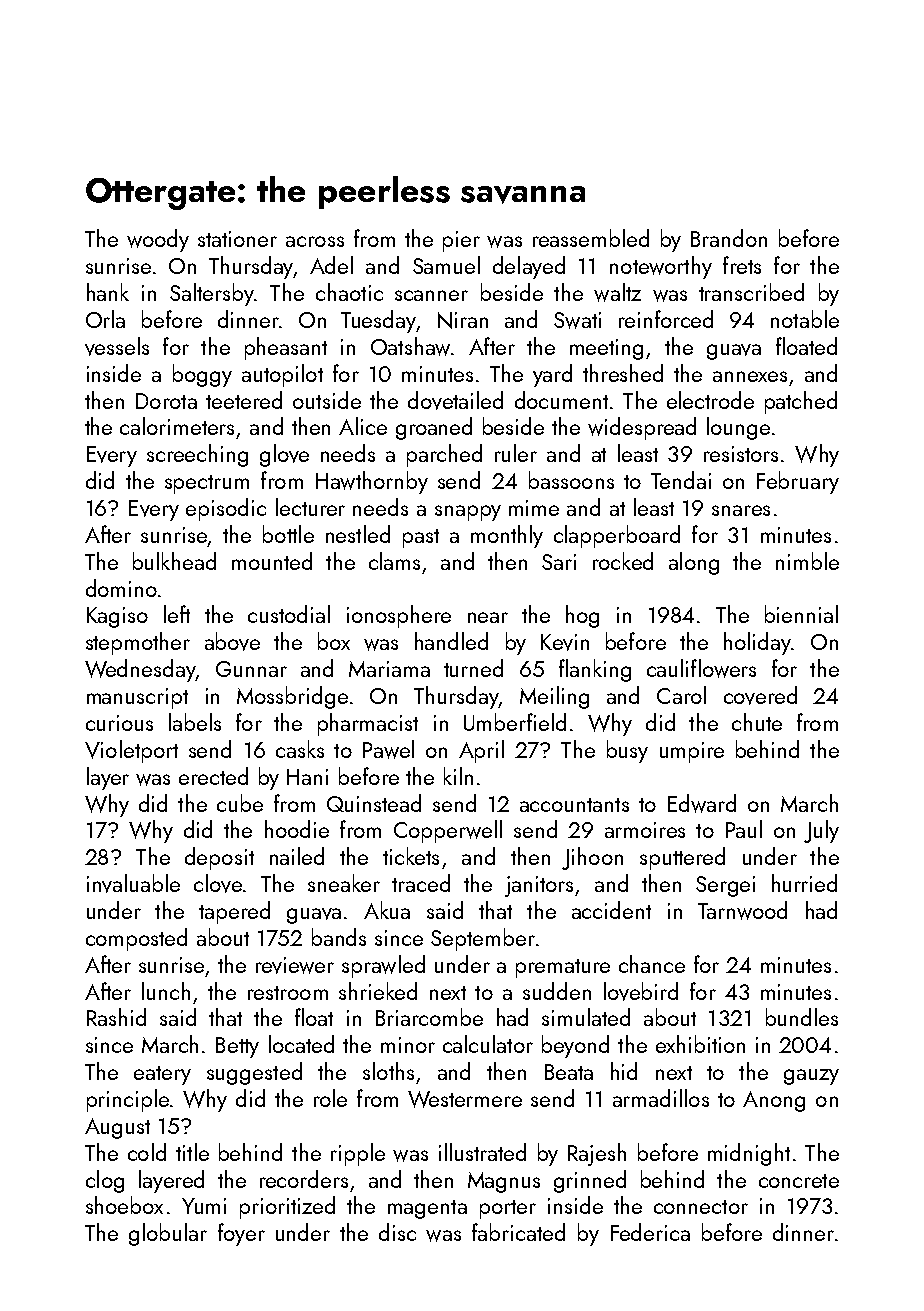 This screenshot has height=1311, width=924. What do you see at coordinates (565, 642) in the screenshot?
I see `Kevin` at bounding box center [565, 642].
